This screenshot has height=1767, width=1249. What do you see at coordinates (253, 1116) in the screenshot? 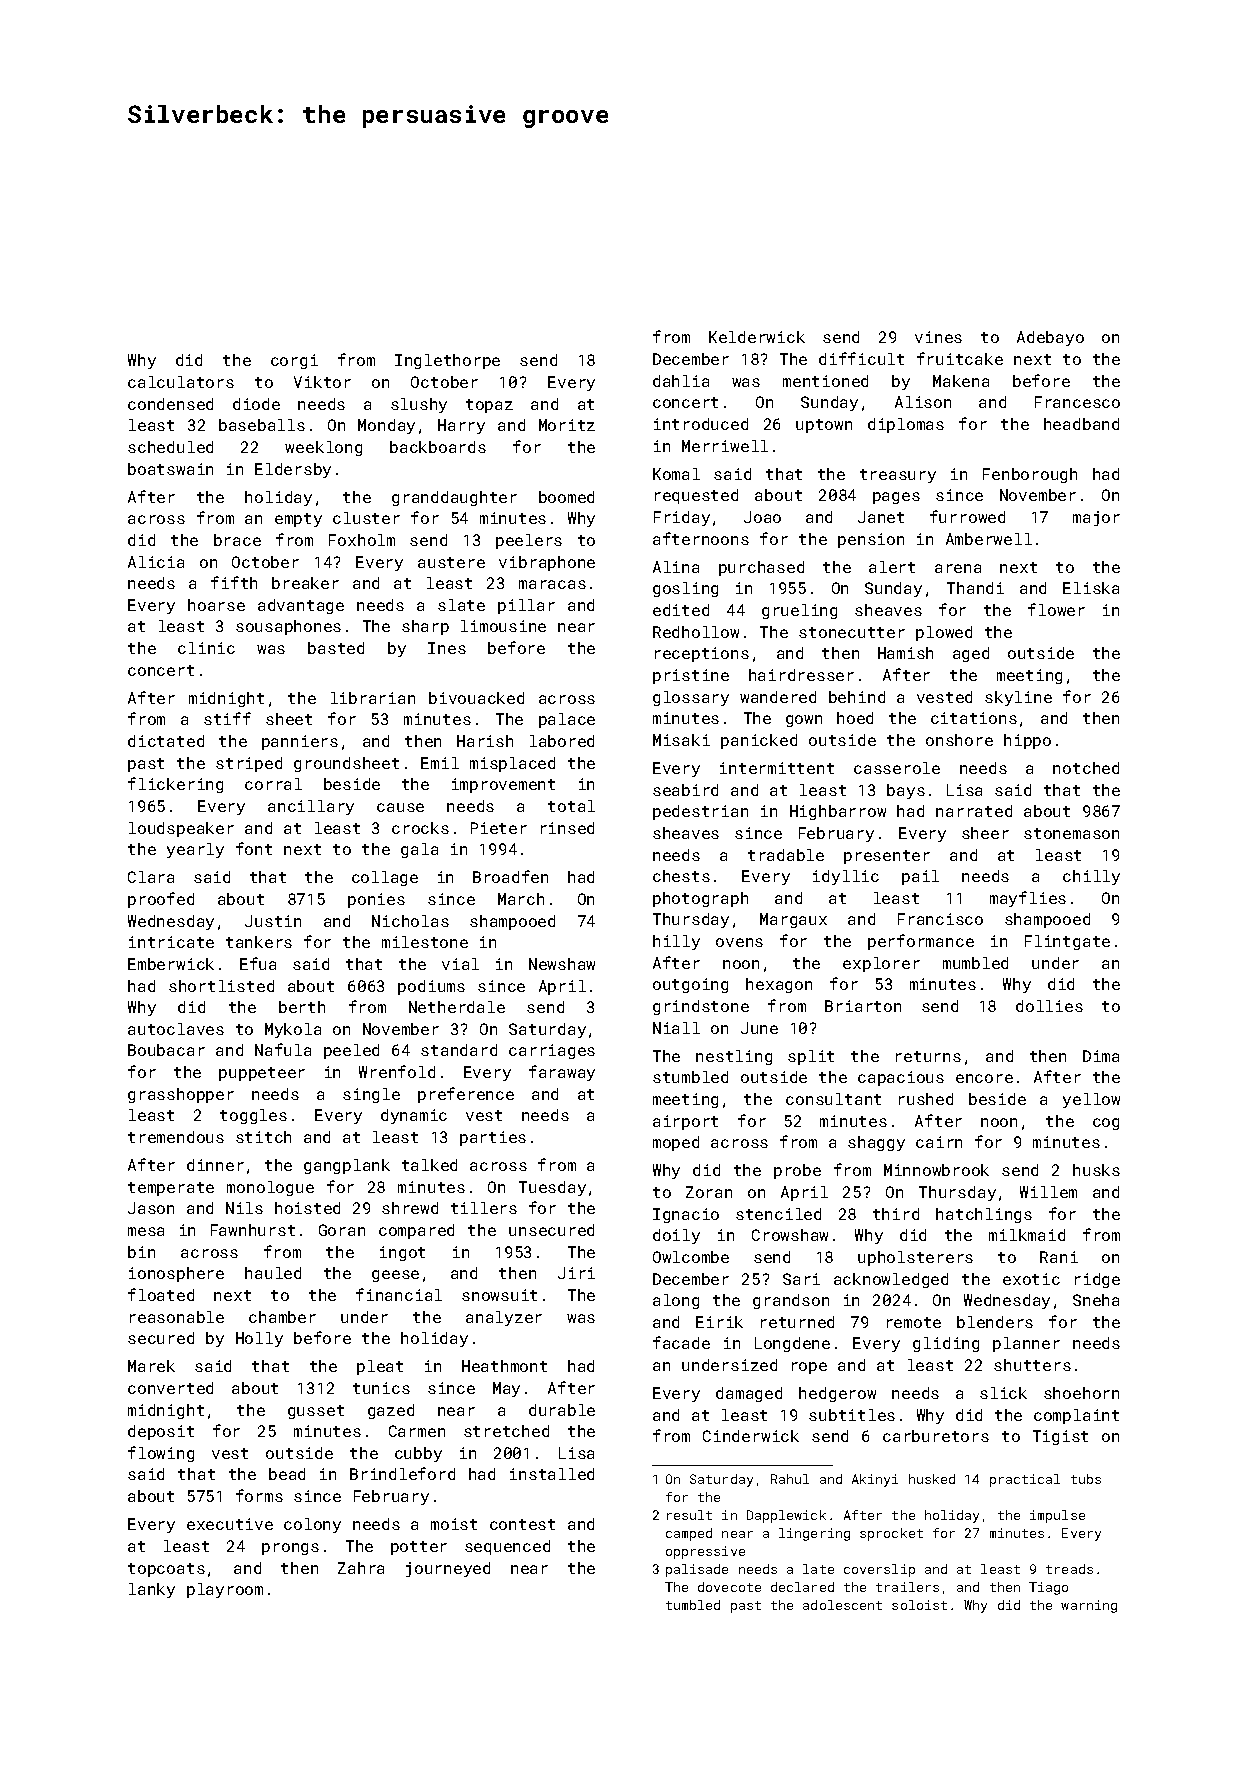
I see `toggles` at bounding box center [253, 1116].
